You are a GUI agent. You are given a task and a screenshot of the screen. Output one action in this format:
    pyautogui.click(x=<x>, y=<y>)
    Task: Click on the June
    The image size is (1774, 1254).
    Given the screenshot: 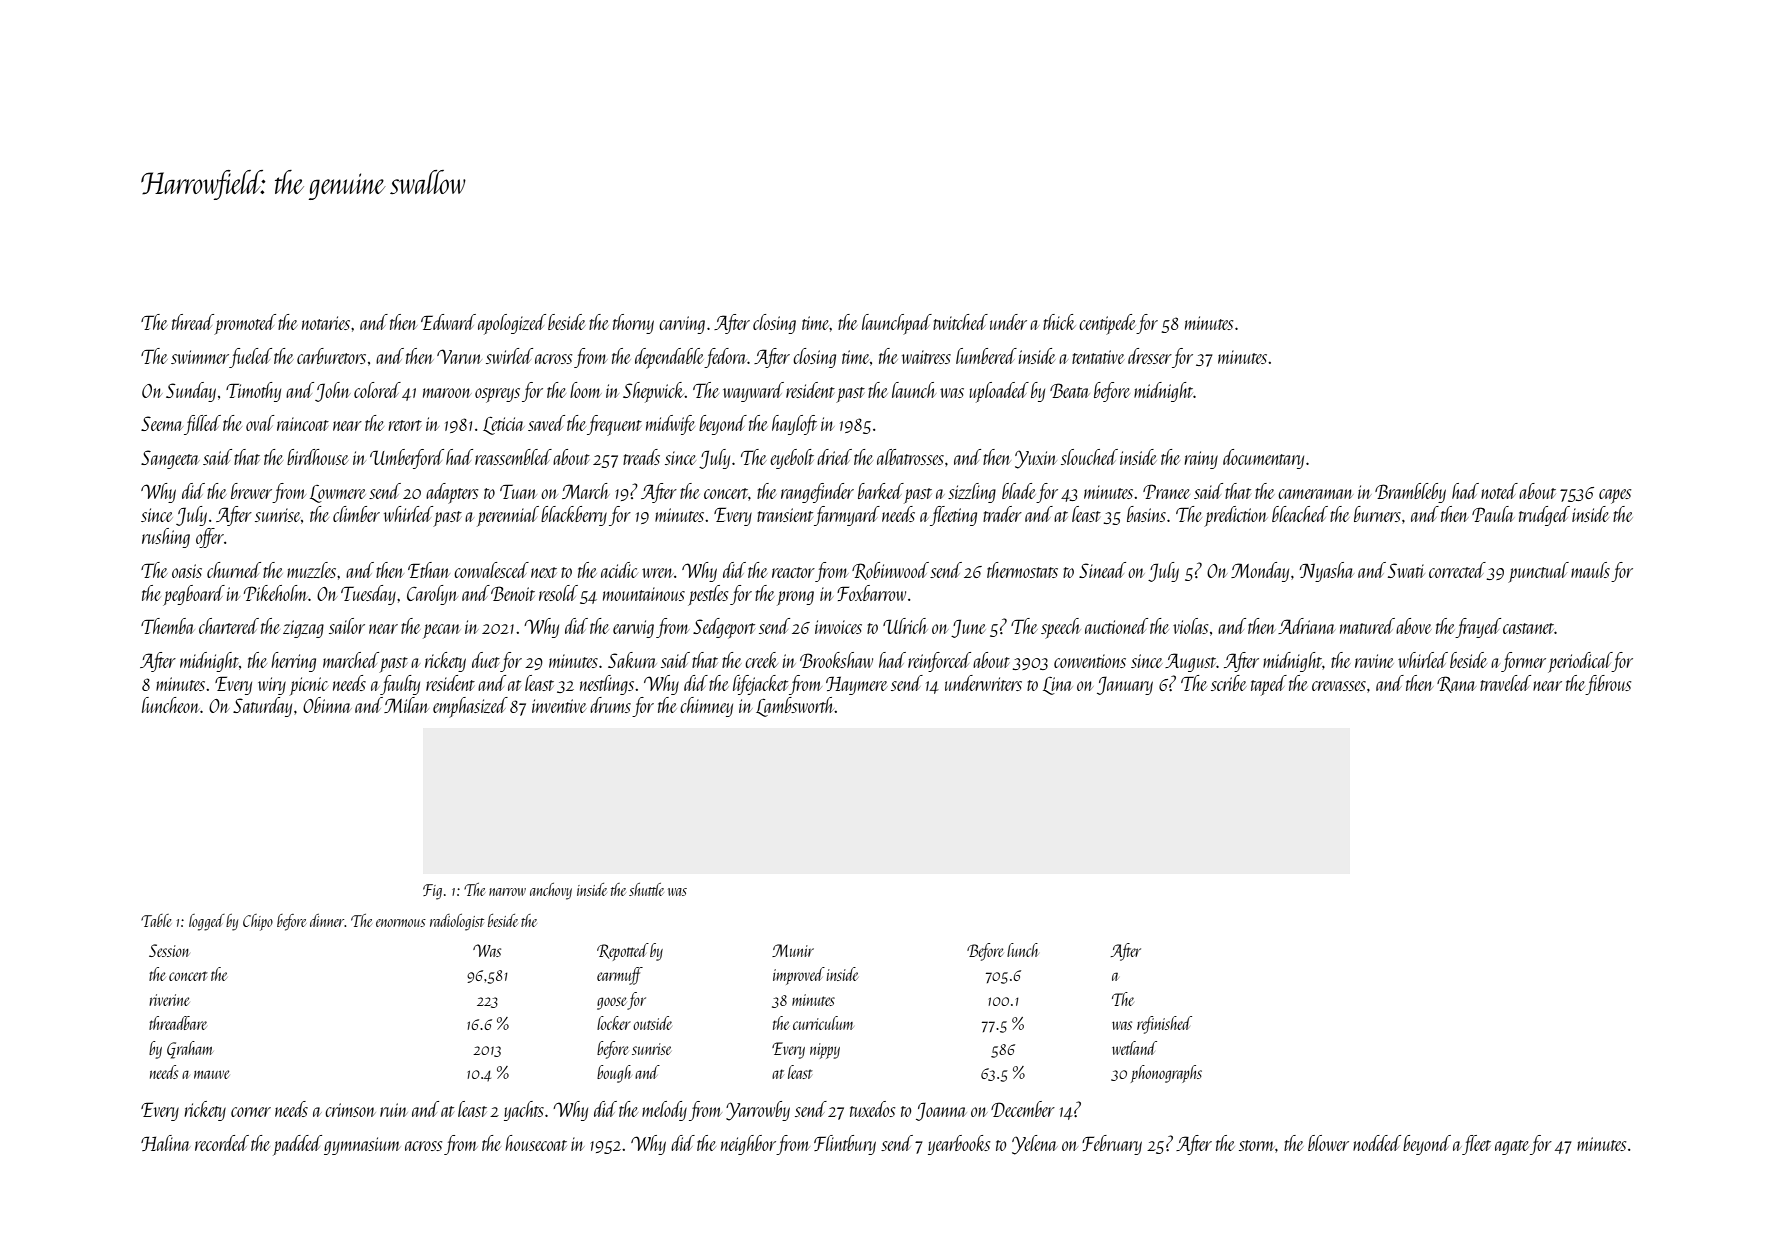 What is the action you would take?
    pyautogui.click(x=968, y=628)
